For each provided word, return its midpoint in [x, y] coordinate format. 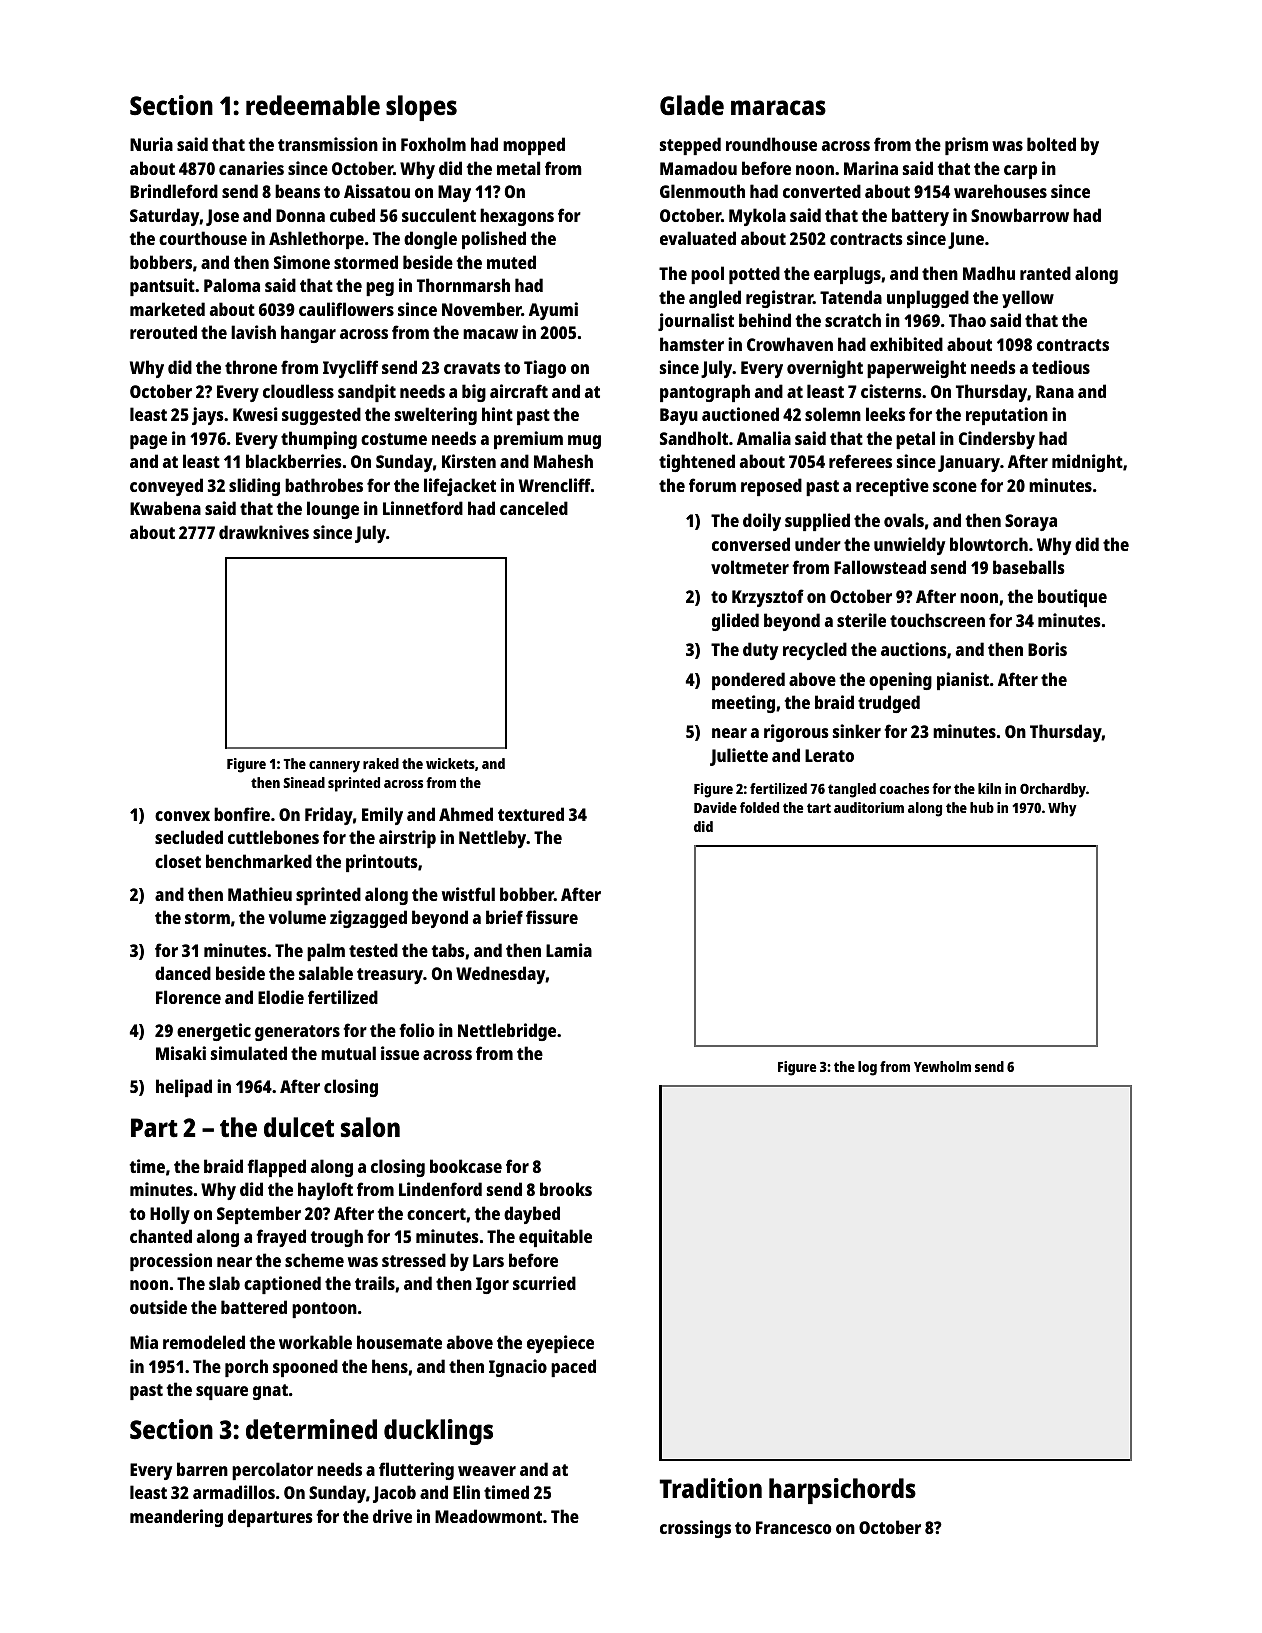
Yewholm [942, 1066]
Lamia [569, 950]
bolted [1051, 144]
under [818, 544]
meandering [176, 1518]
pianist [963, 681]
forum [712, 485]
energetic [214, 1032]
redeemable [313, 105]
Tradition [710, 1488]
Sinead [304, 782]
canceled [534, 508]
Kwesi [255, 414]
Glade [692, 105]
